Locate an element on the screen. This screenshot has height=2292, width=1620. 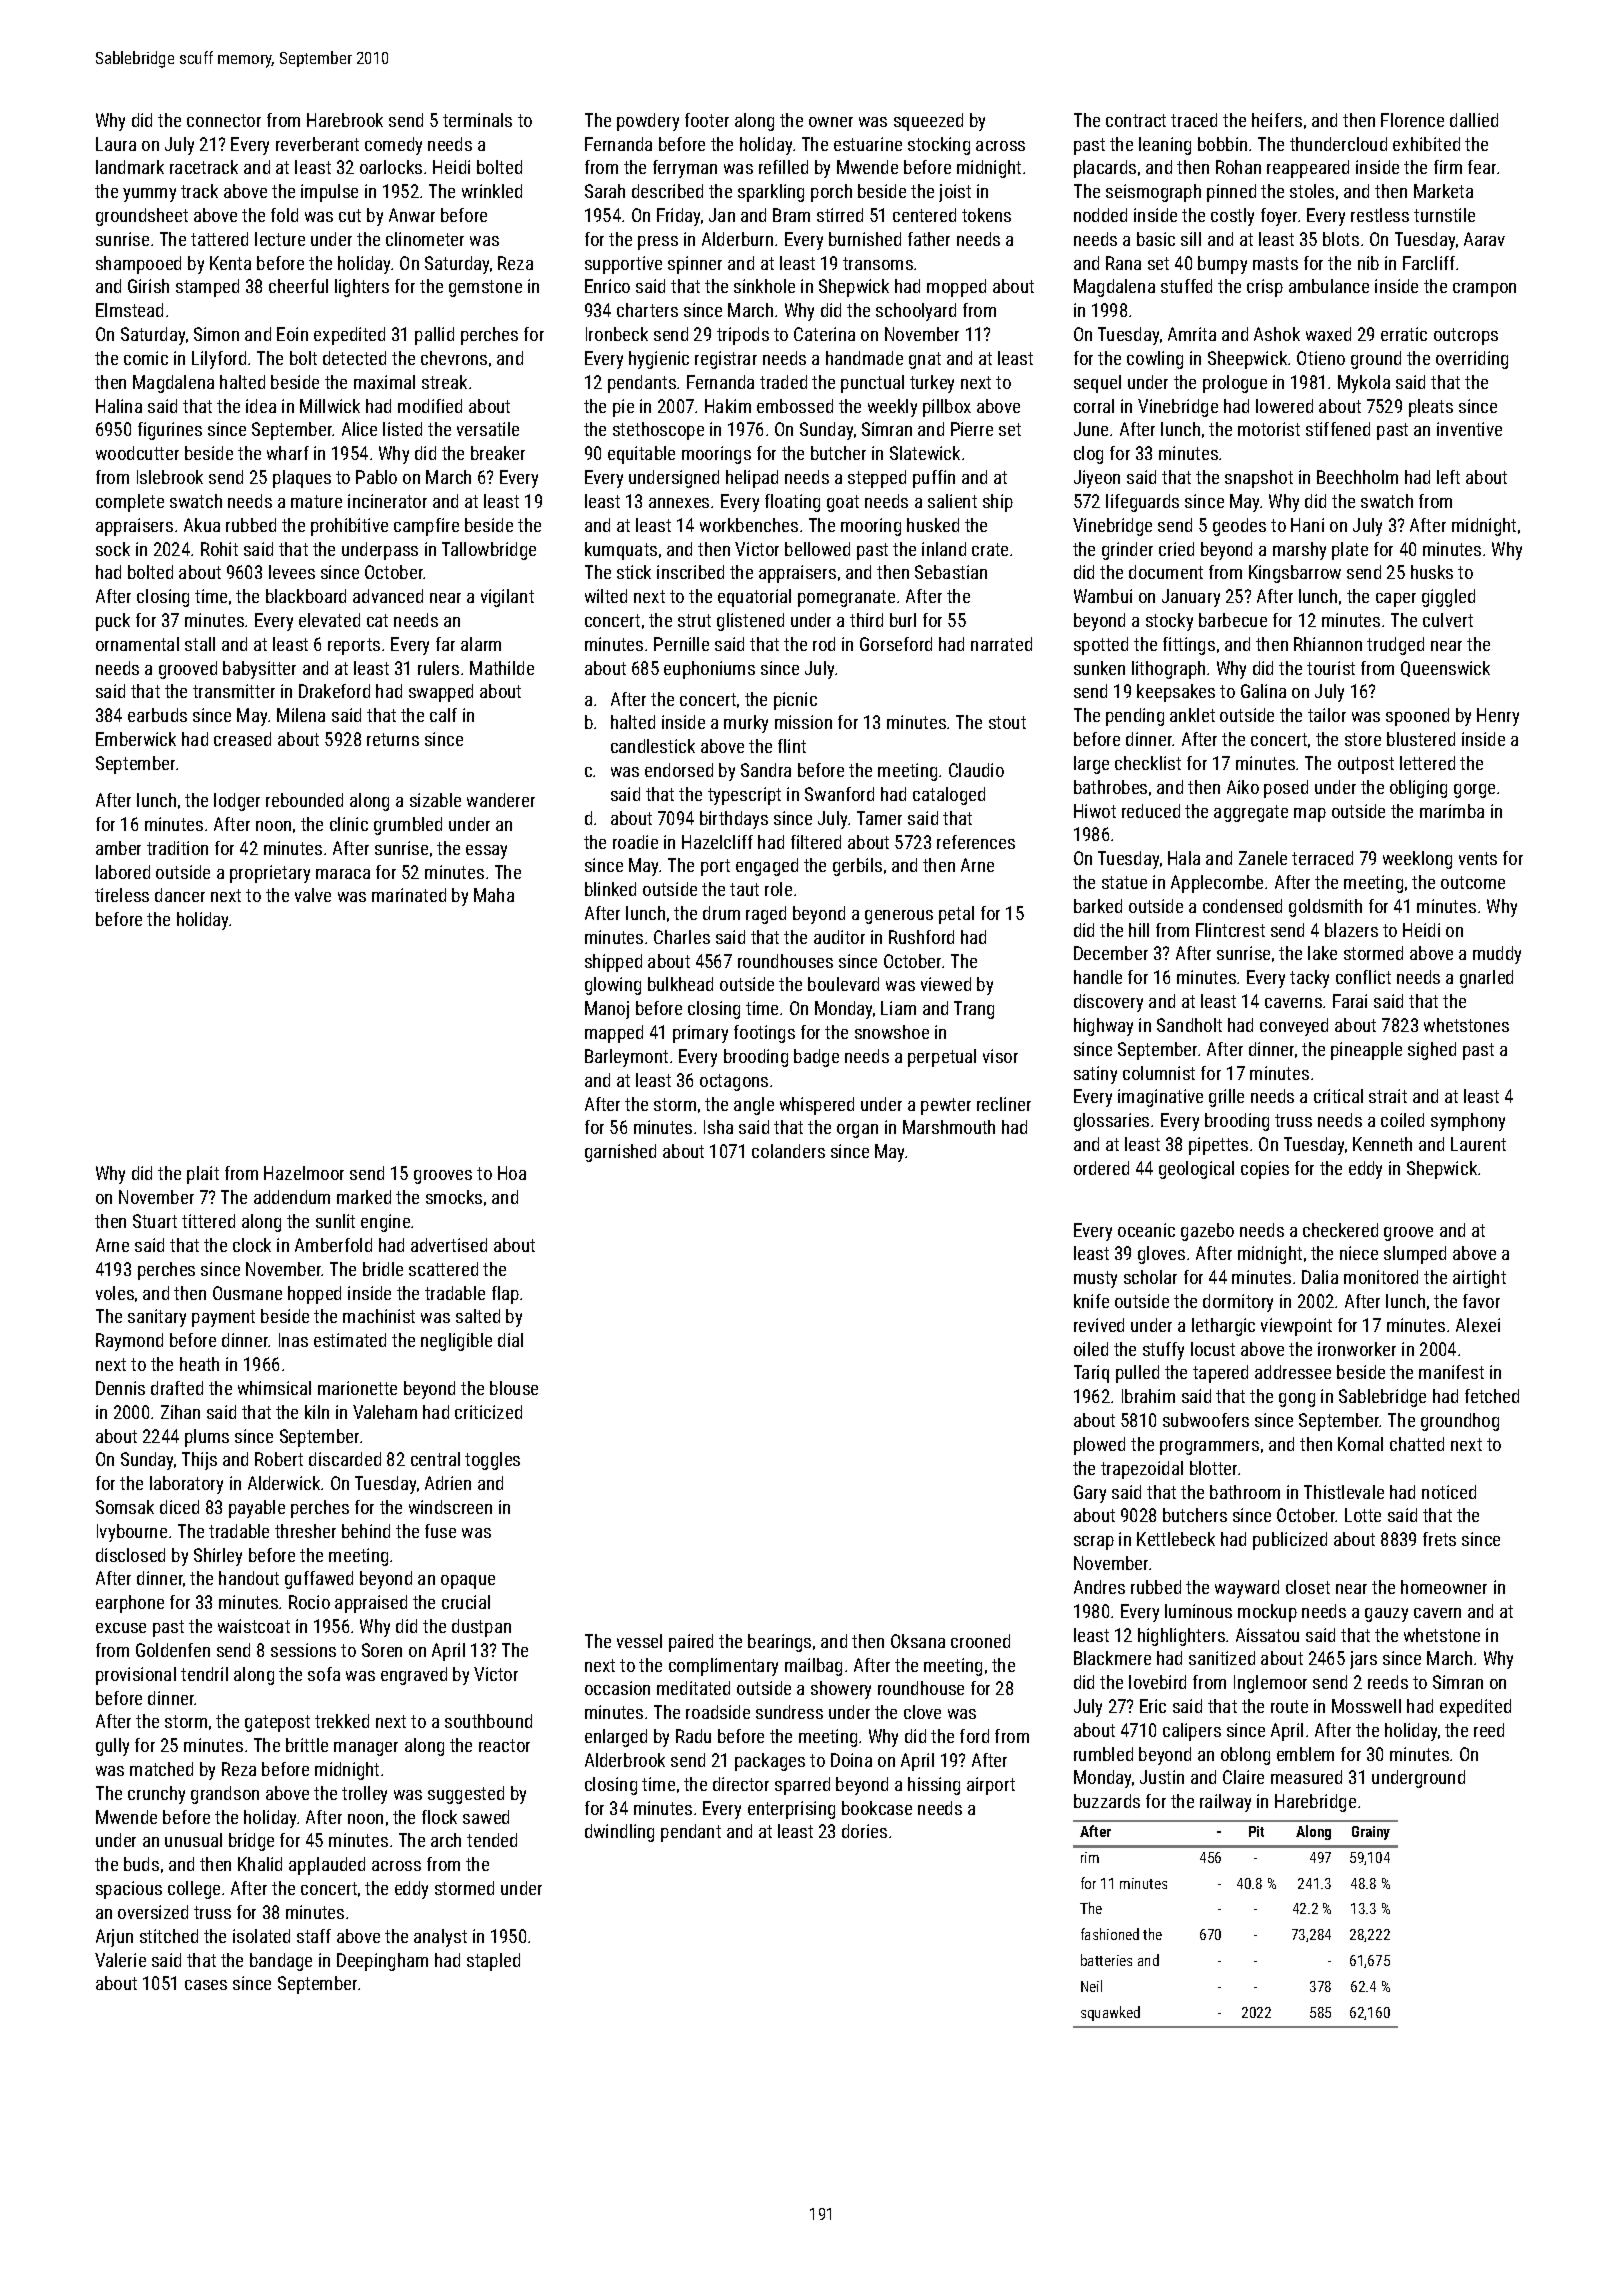
stiffened is located at coordinates (1338, 429).
